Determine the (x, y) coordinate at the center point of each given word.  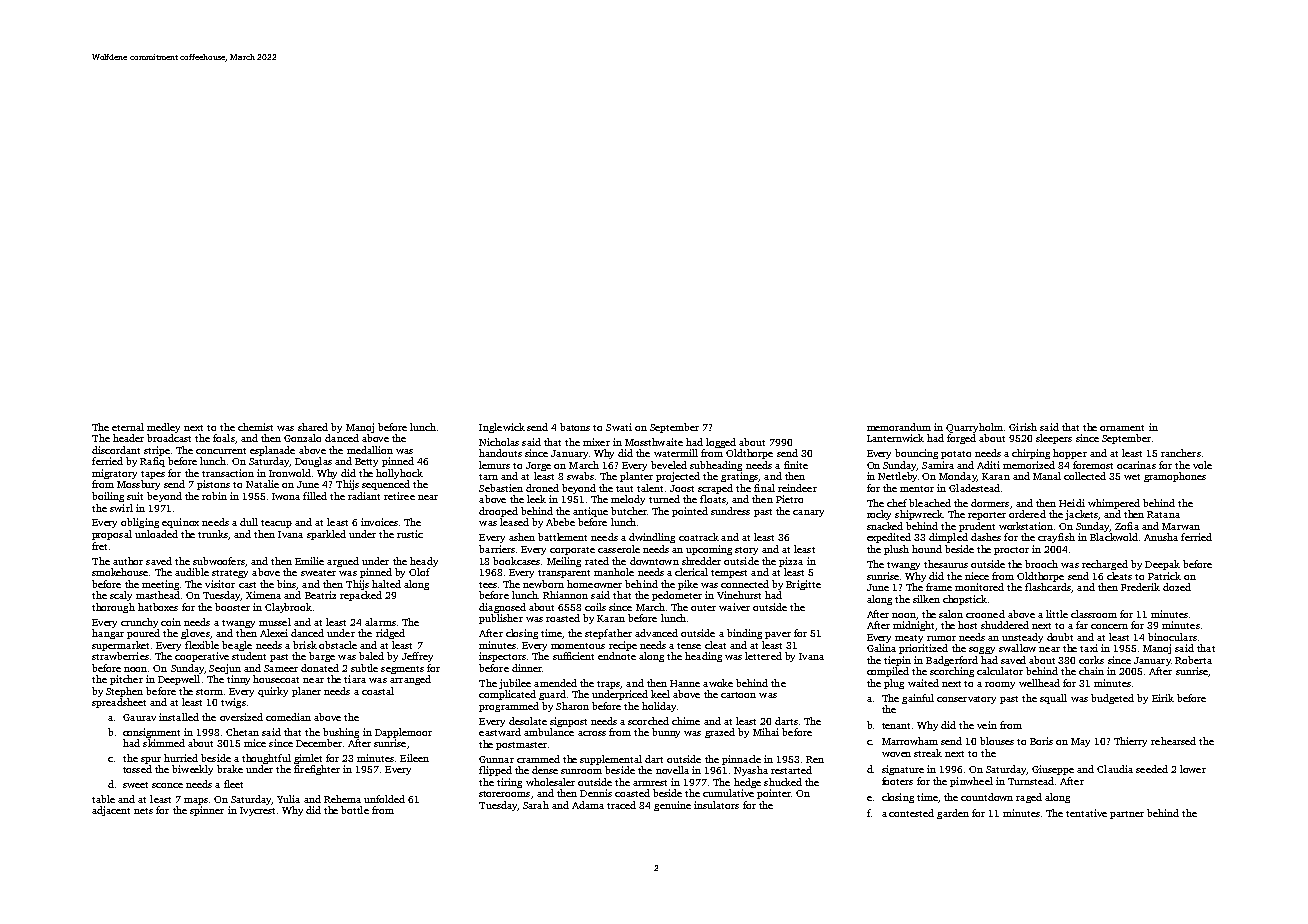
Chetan (242, 732)
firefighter (317, 770)
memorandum (899, 427)
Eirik (1163, 698)
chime (686, 721)
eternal (128, 427)
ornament (1122, 428)
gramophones (1175, 477)
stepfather (608, 634)
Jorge (538, 466)
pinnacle (741, 760)
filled (315, 496)
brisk (305, 645)
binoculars (1172, 637)
